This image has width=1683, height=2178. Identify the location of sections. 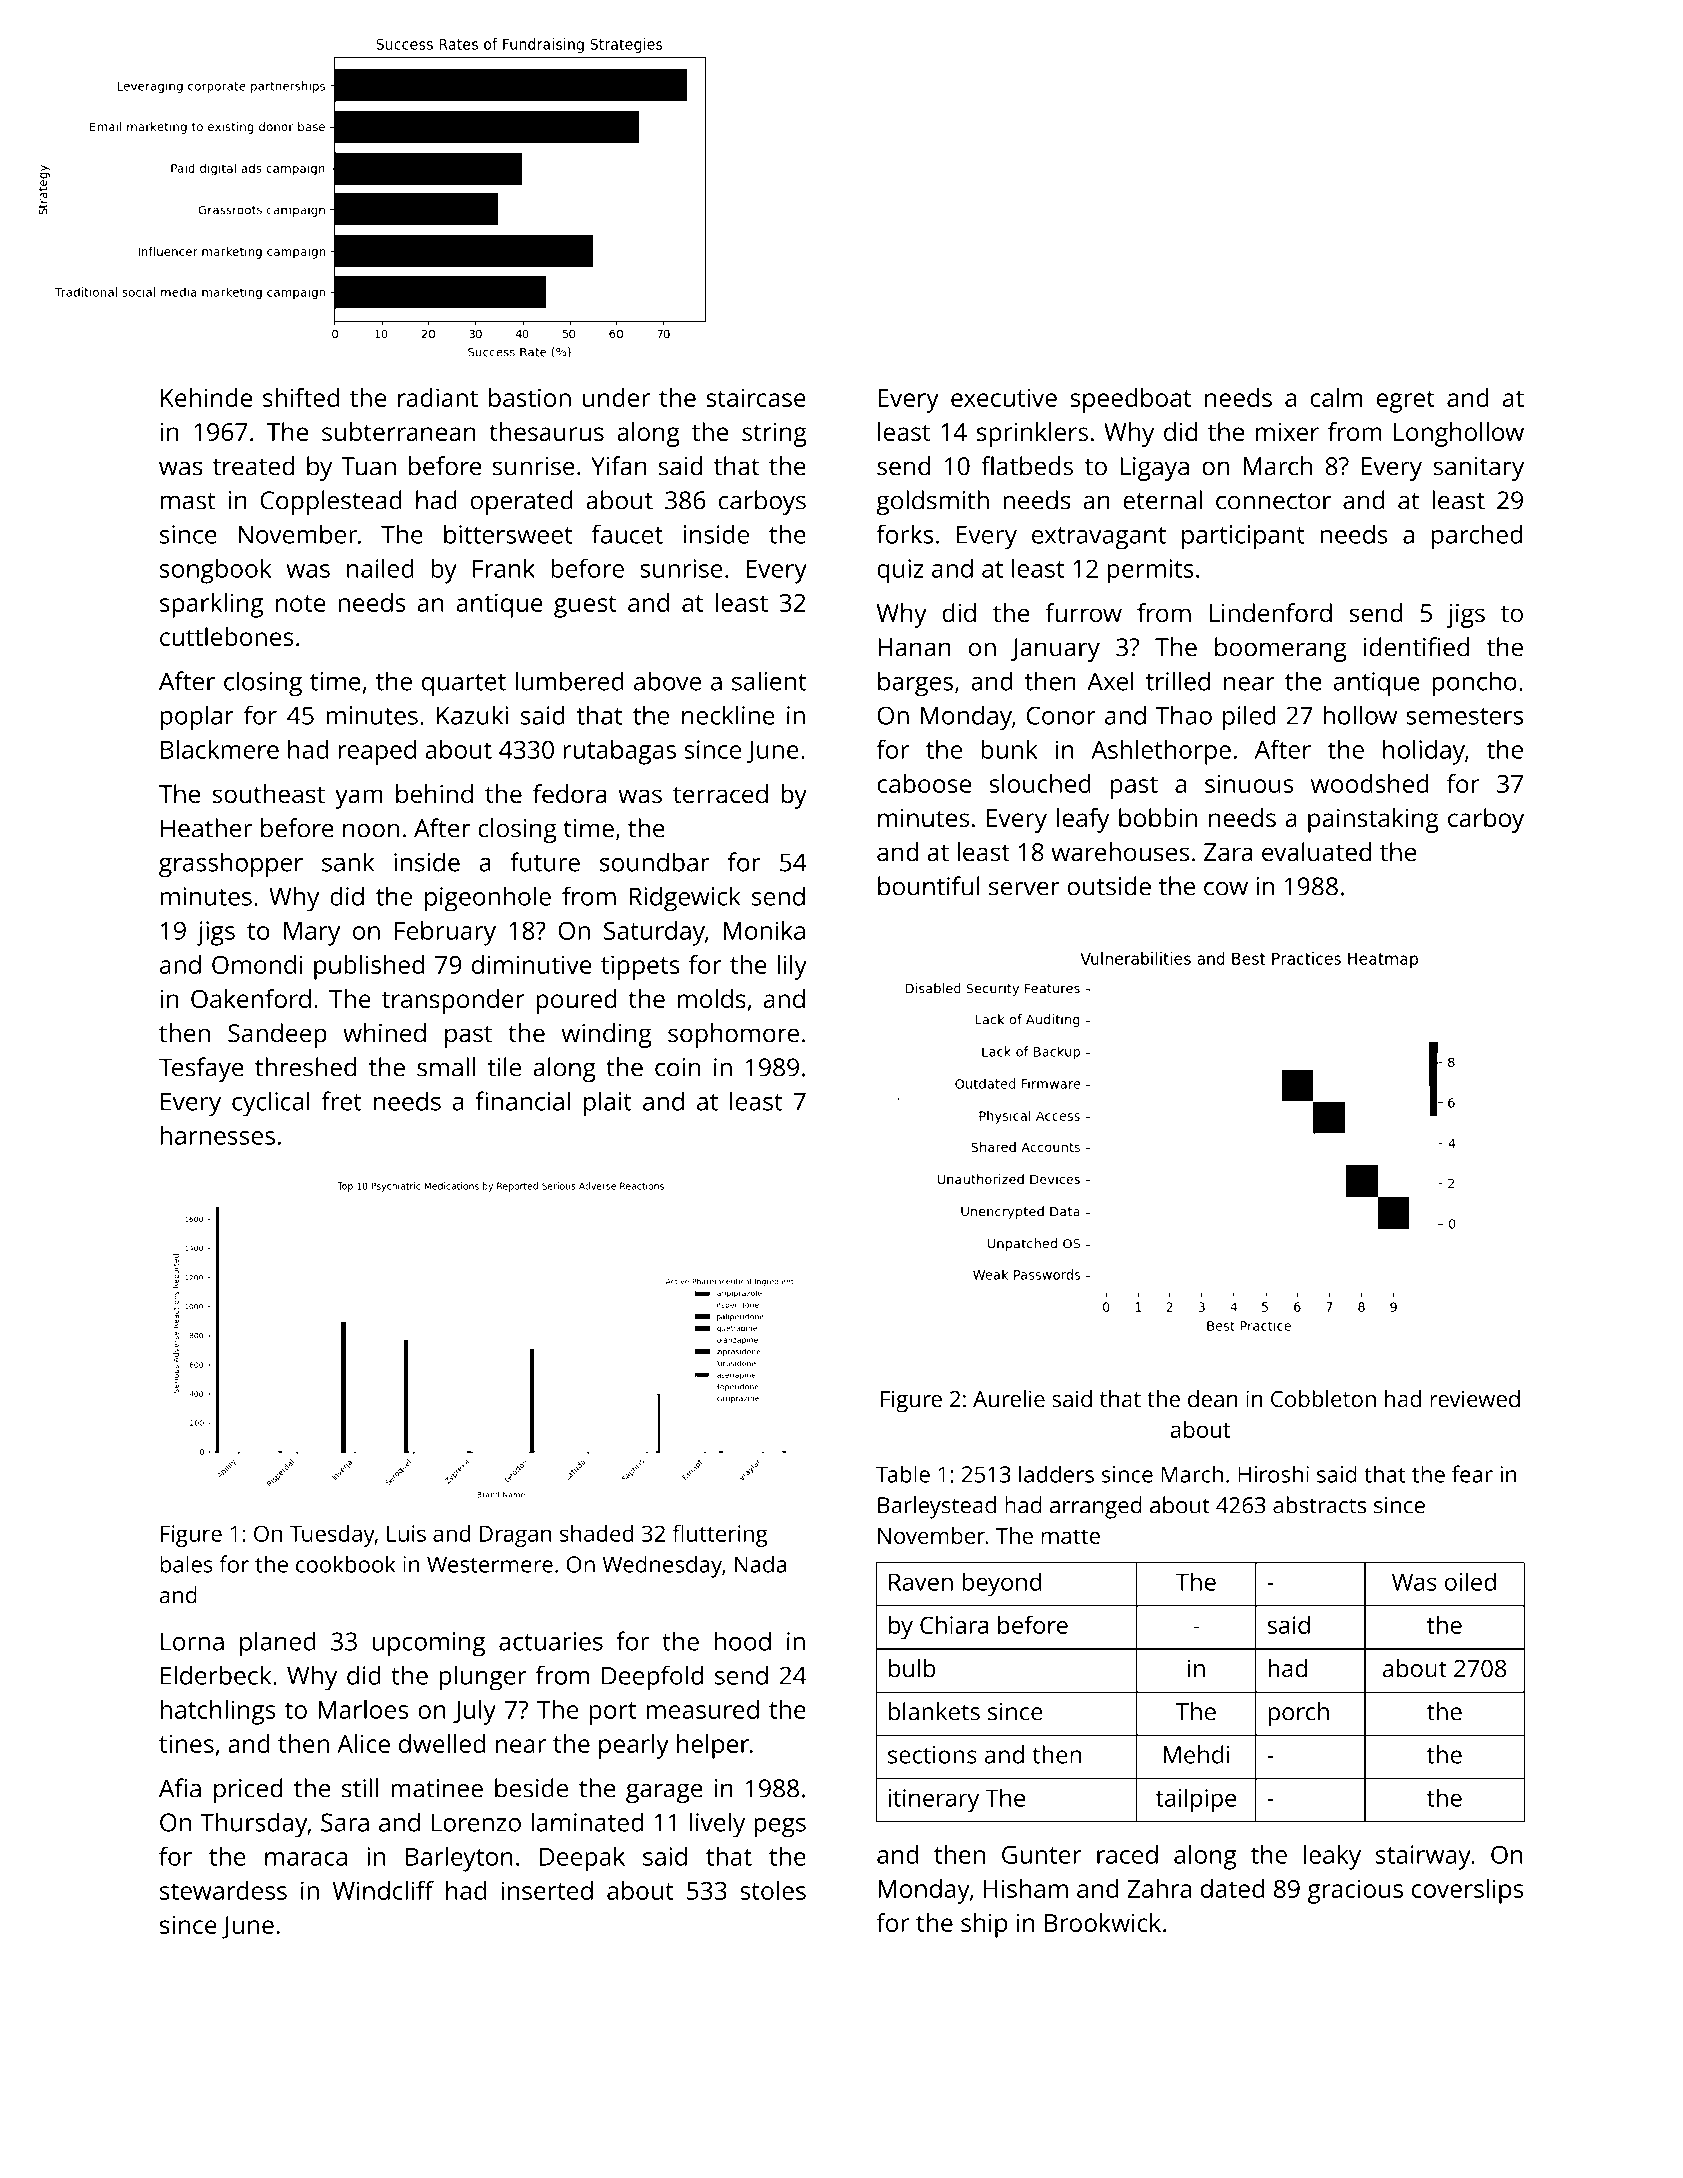
(932, 1755).
